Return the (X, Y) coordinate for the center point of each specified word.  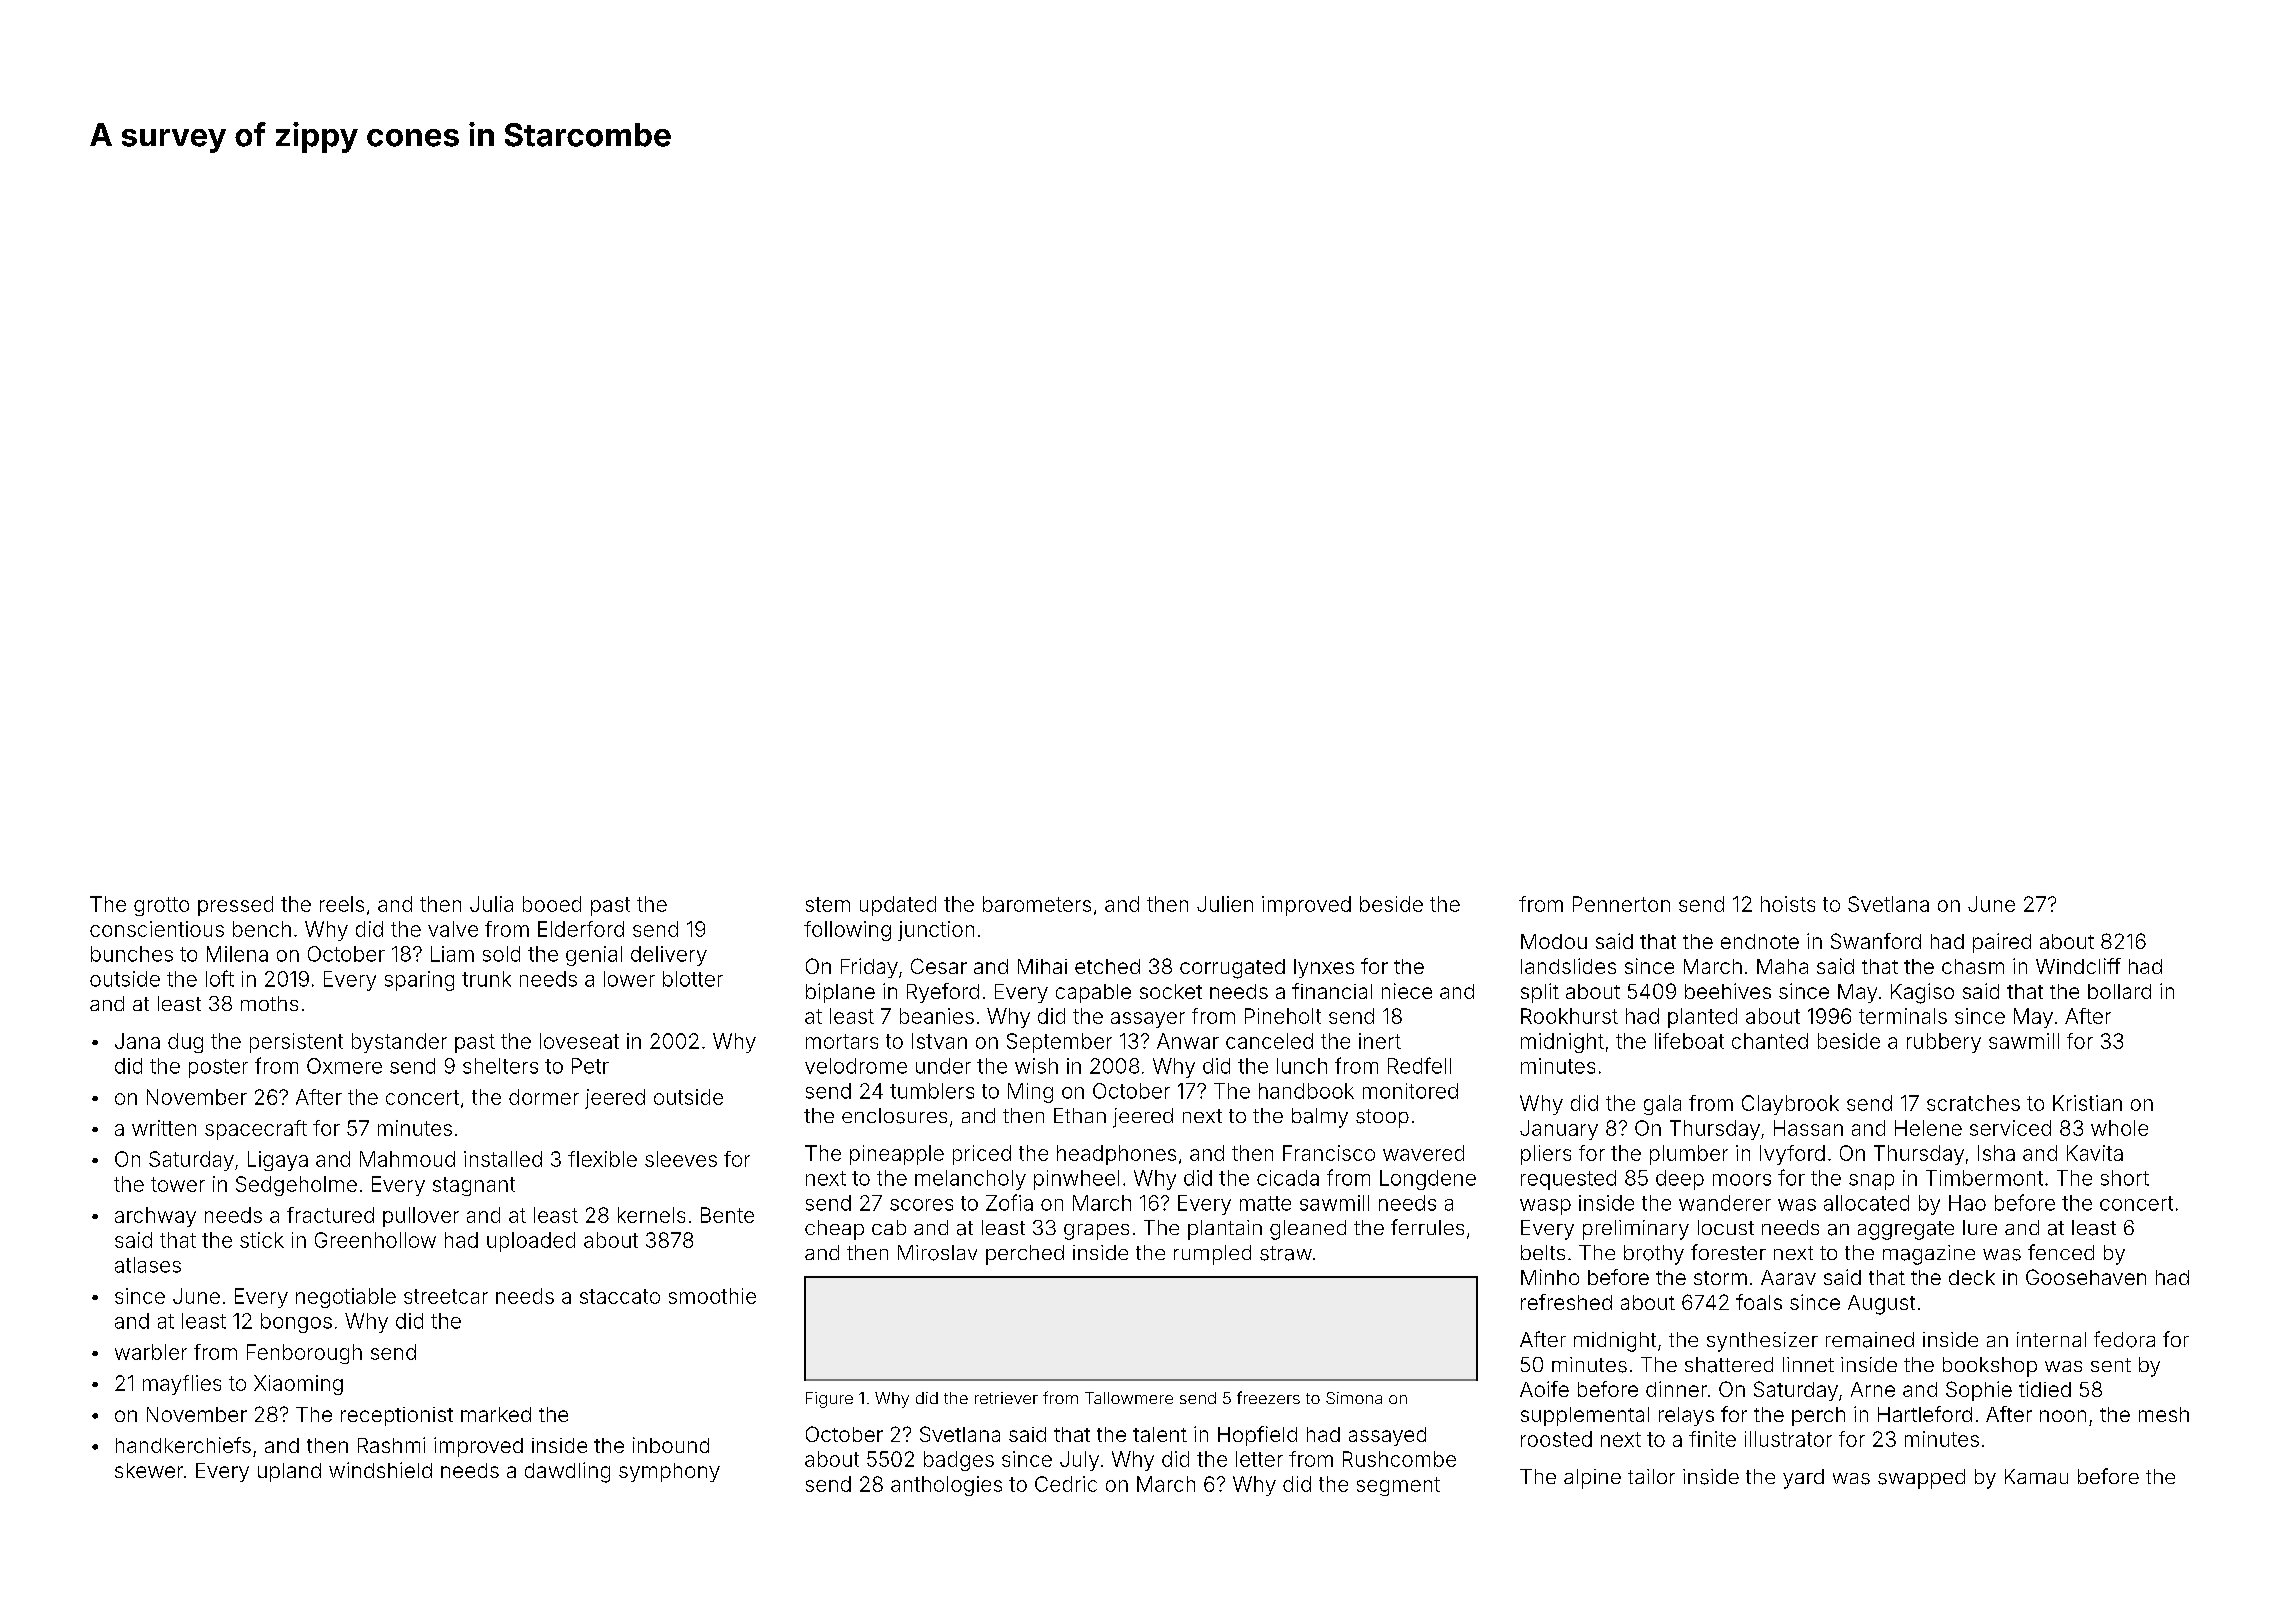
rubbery (1944, 1043)
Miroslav (937, 1253)
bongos (296, 1323)
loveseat (579, 1041)
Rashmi (391, 1445)
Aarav (1788, 1277)
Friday (869, 968)
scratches (1973, 1103)
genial (594, 956)
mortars (842, 1041)
